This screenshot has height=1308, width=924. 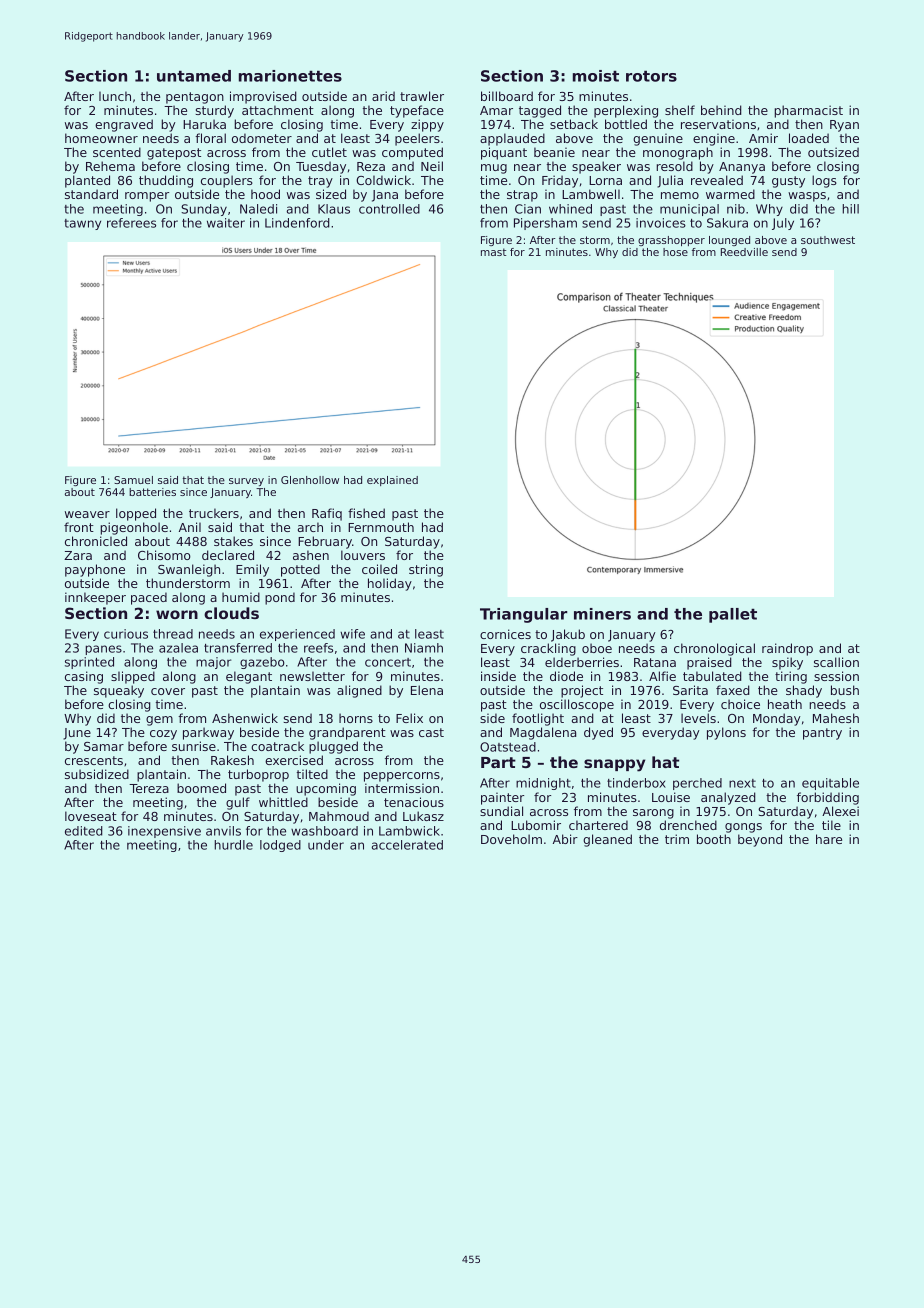 What do you see at coordinates (87, 181) in the screenshot?
I see `planted` at bounding box center [87, 181].
